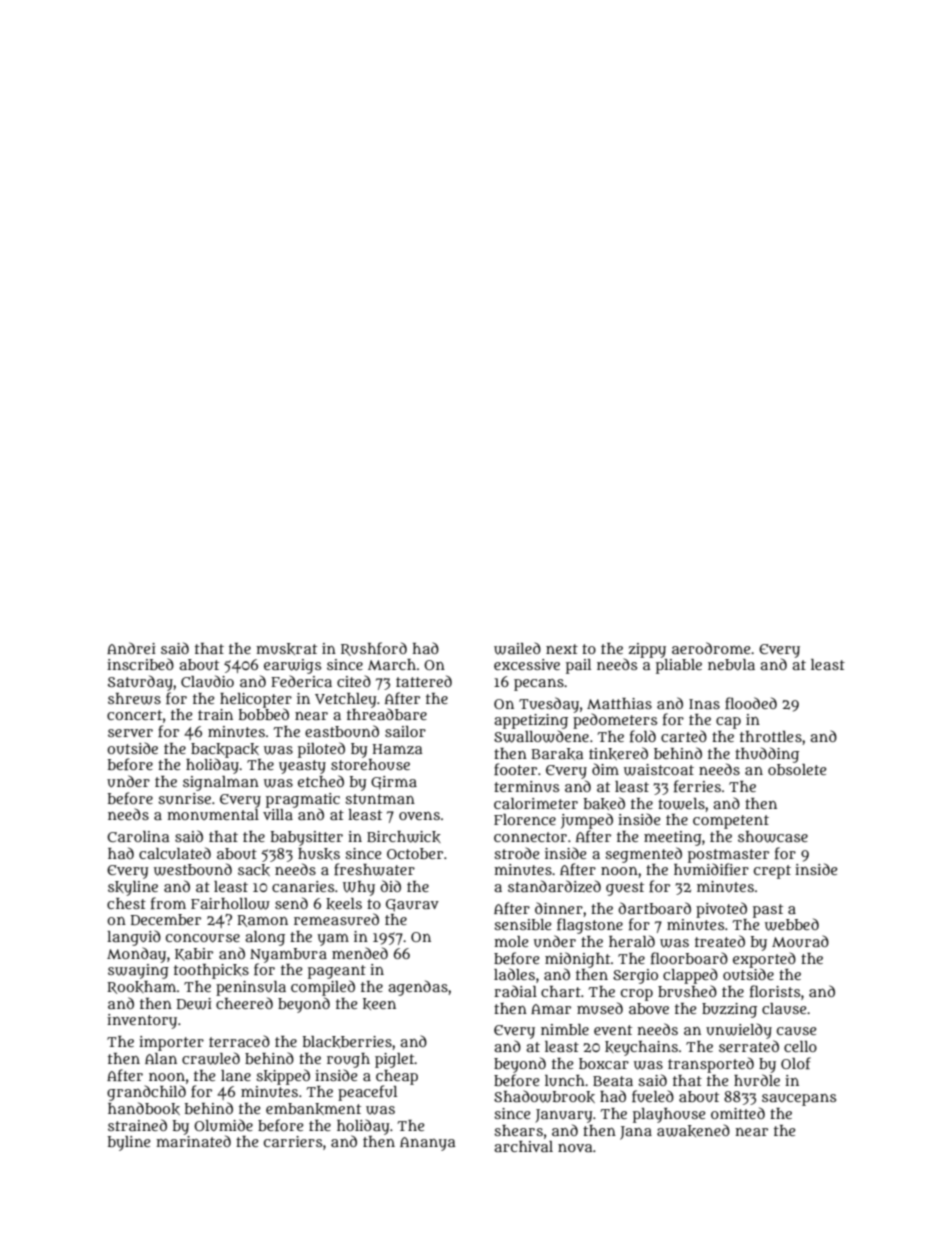  Describe the element at coordinates (140, 664) in the screenshot. I see `inscribed` at that location.
